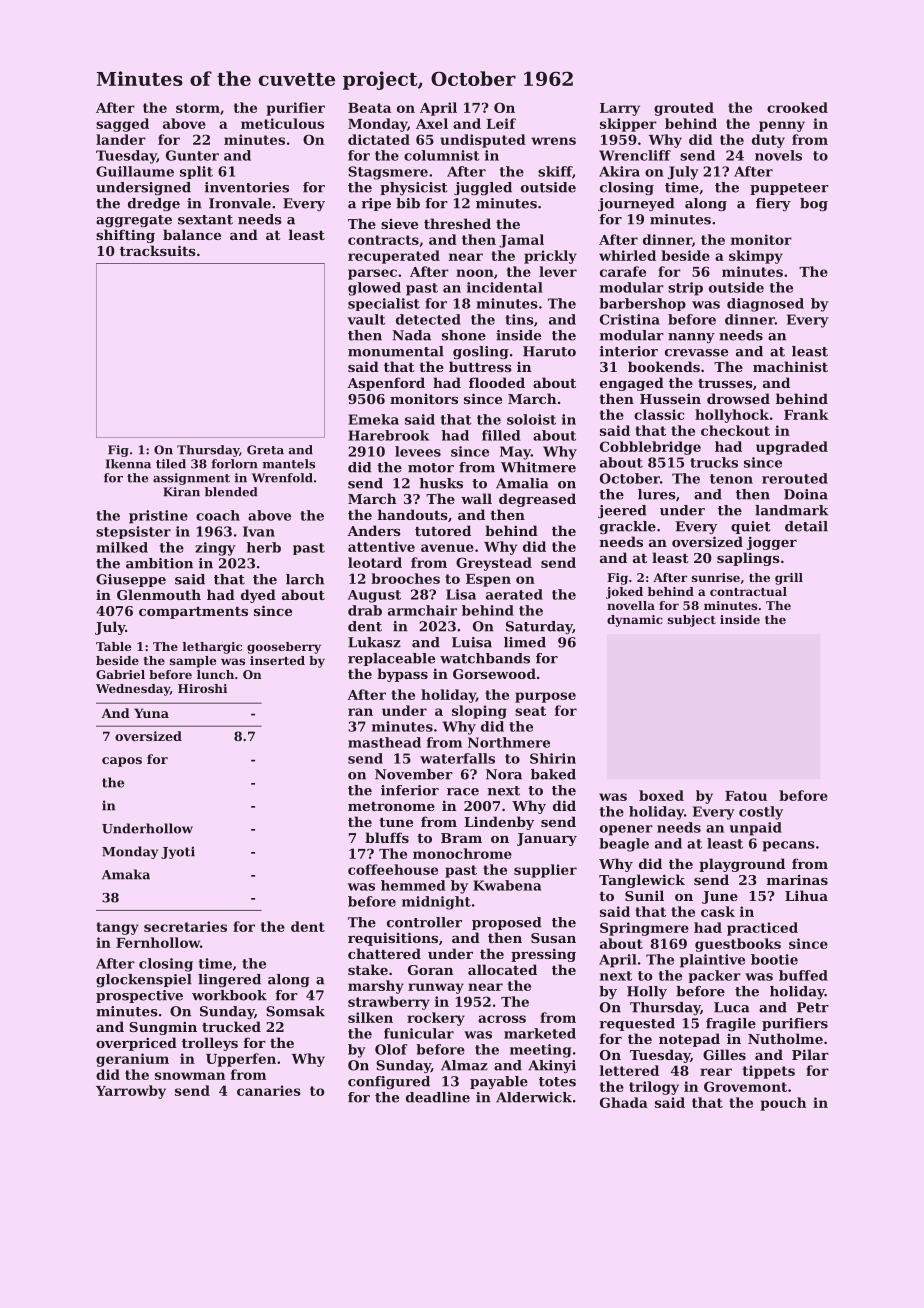  Describe the element at coordinates (789, 846) in the screenshot. I see `pecans` at that location.
